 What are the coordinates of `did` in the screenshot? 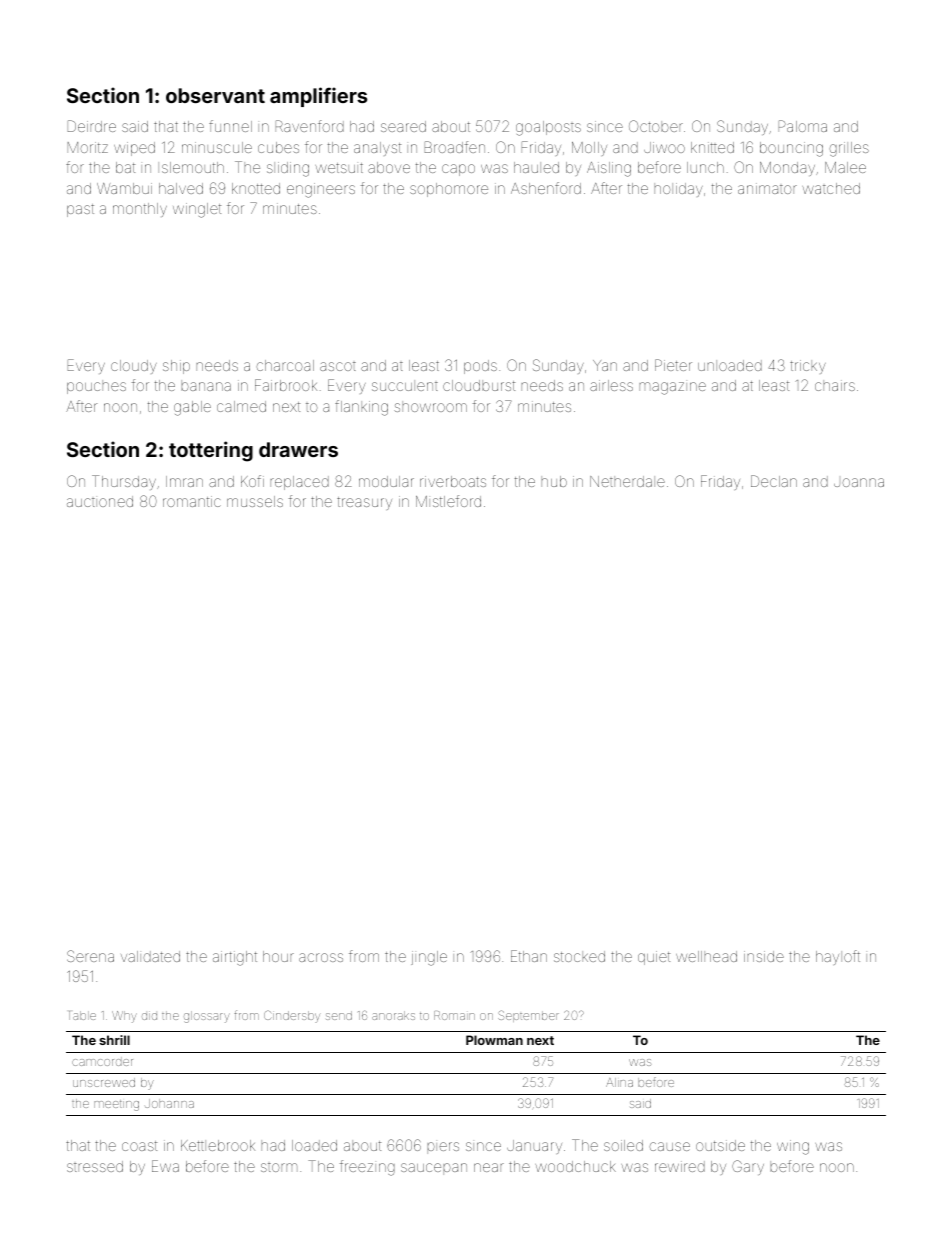 It's located at (149, 1015).
